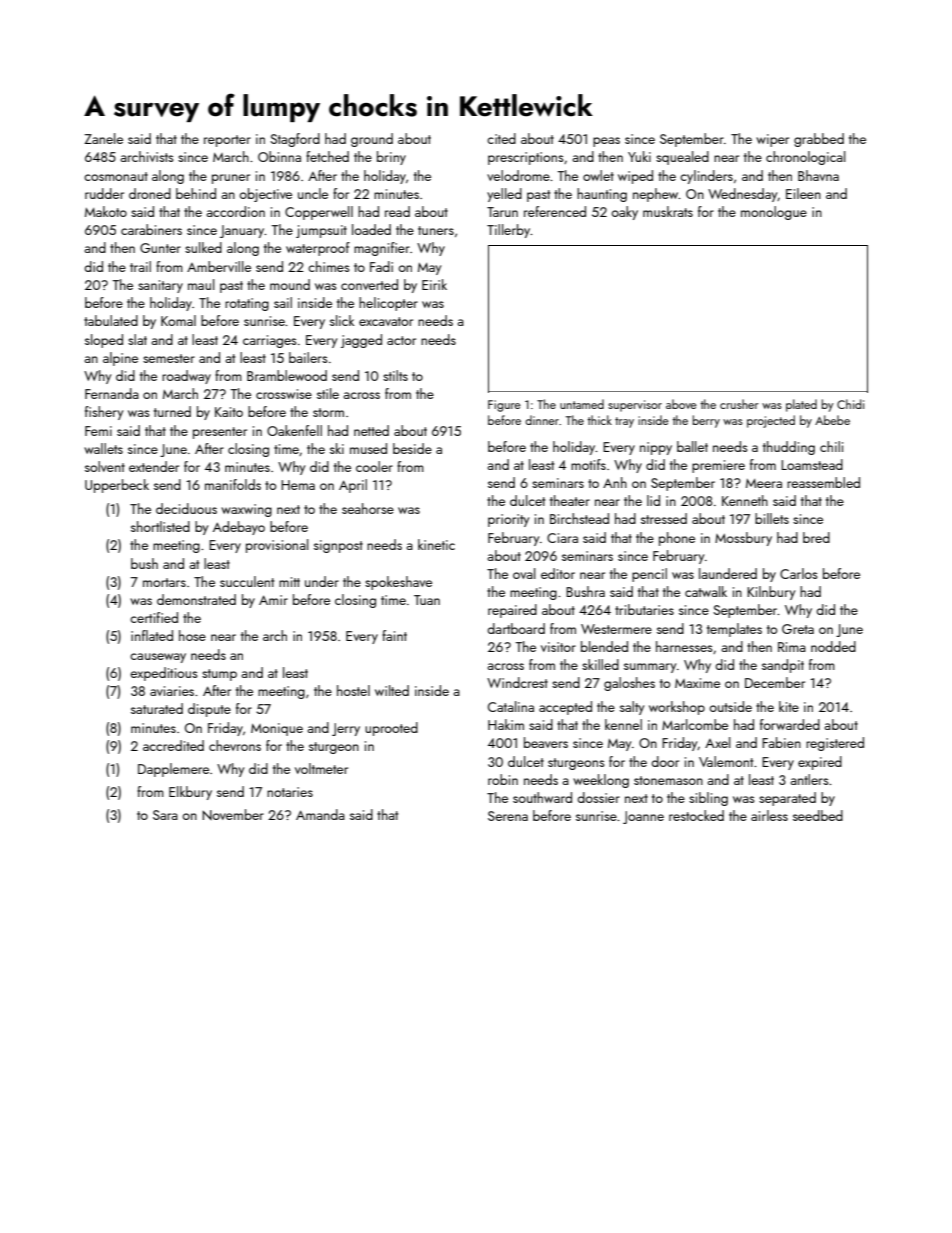 This screenshot has height=1233, width=952. Describe the element at coordinates (394, 635) in the screenshot. I see `faint` at that location.
